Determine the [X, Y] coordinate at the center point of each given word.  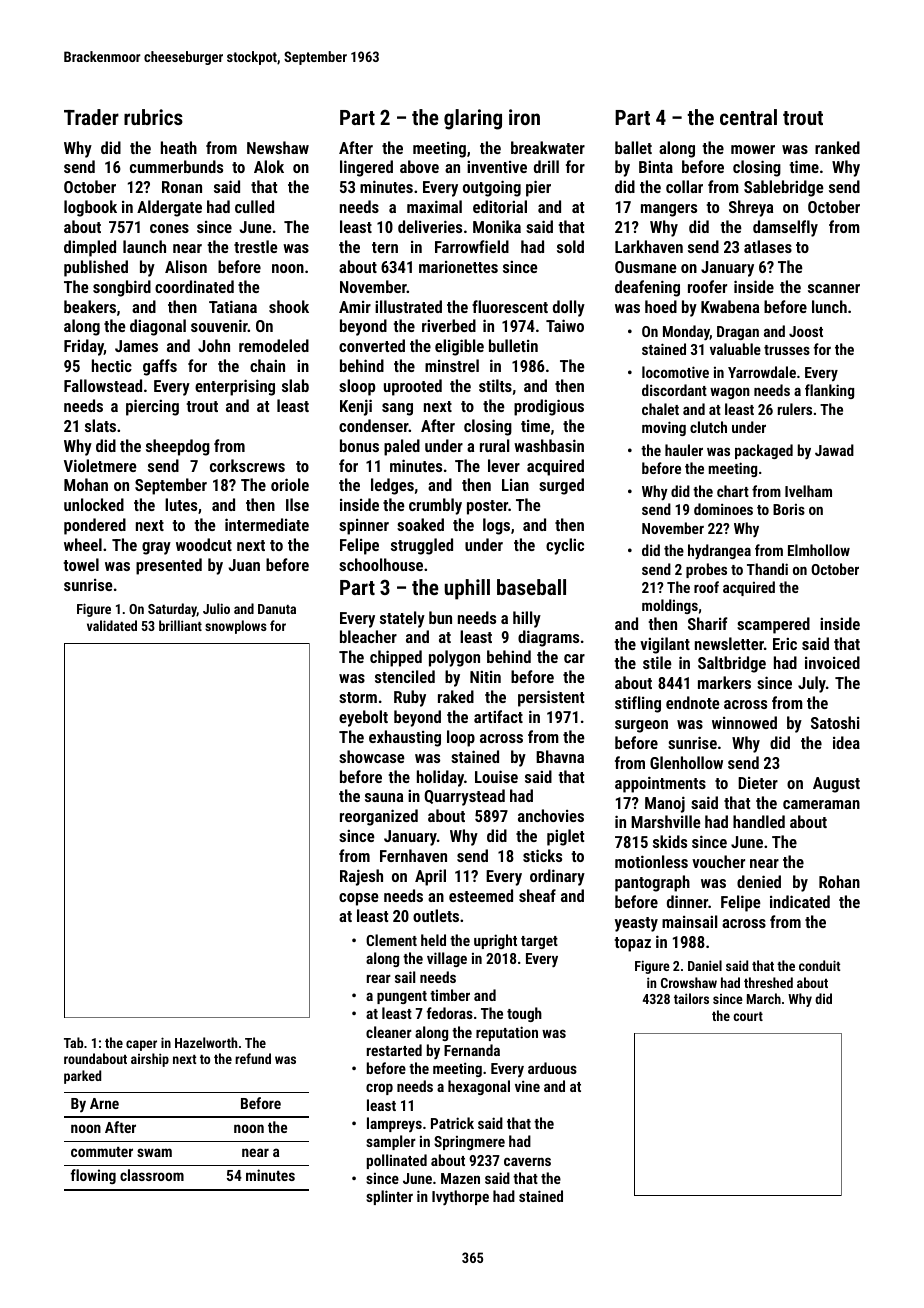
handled [759, 821]
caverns [527, 1161]
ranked [837, 147]
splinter [389, 1197]
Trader [91, 117]
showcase [372, 756]
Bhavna [560, 756]
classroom [152, 1175]
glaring [473, 119]
